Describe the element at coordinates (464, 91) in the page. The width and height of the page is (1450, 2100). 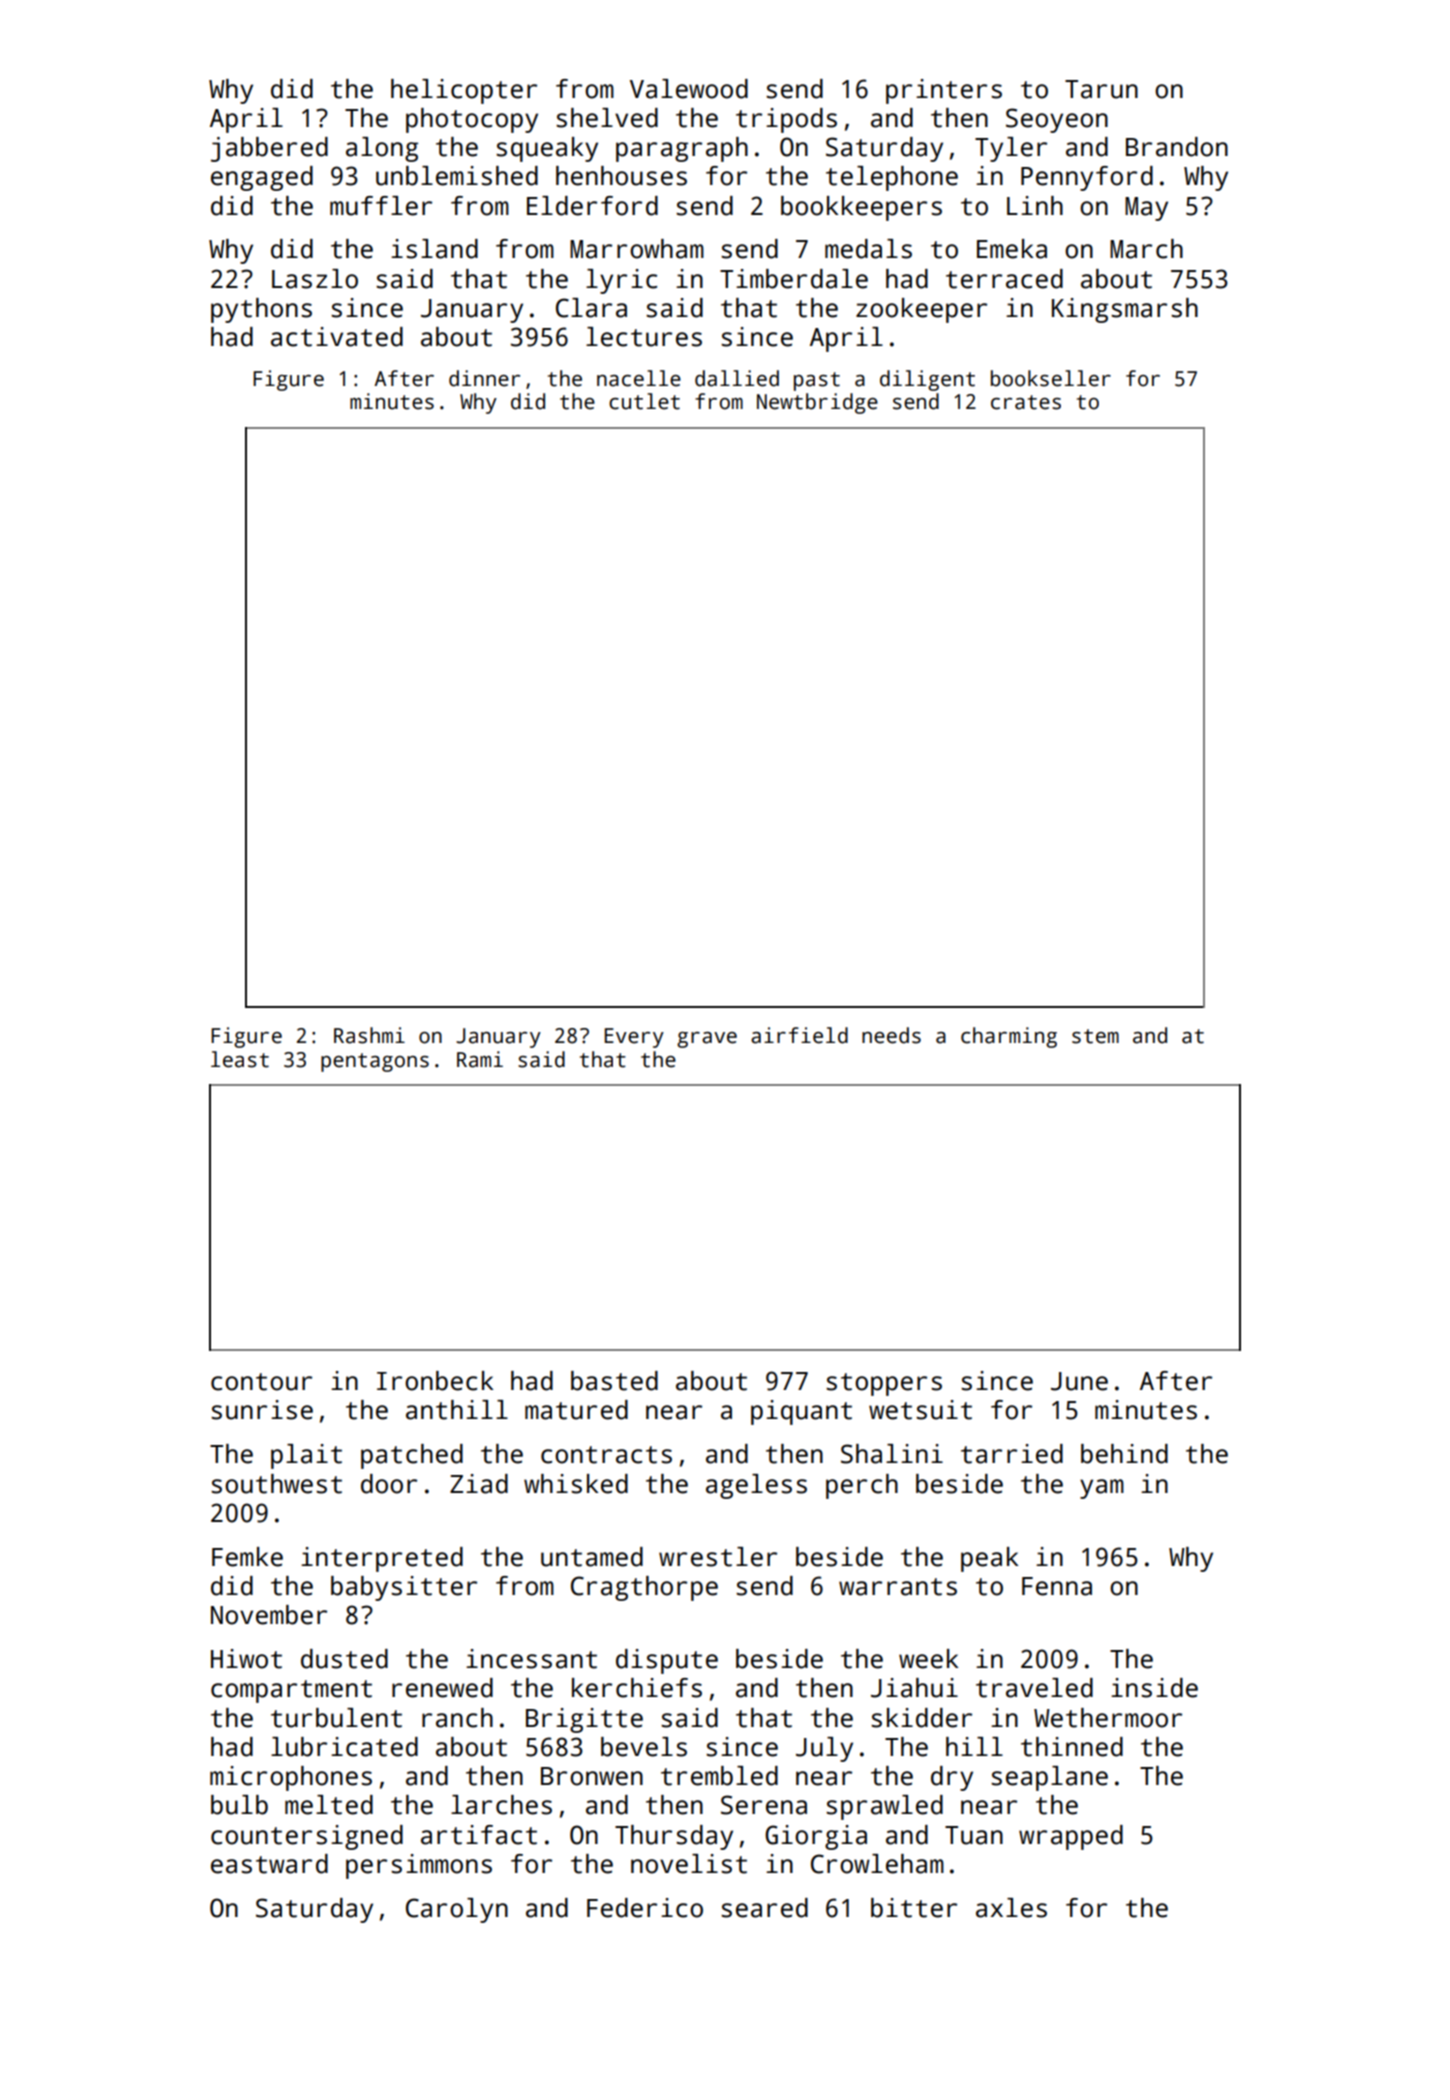
I see `helicopter` at that location.
